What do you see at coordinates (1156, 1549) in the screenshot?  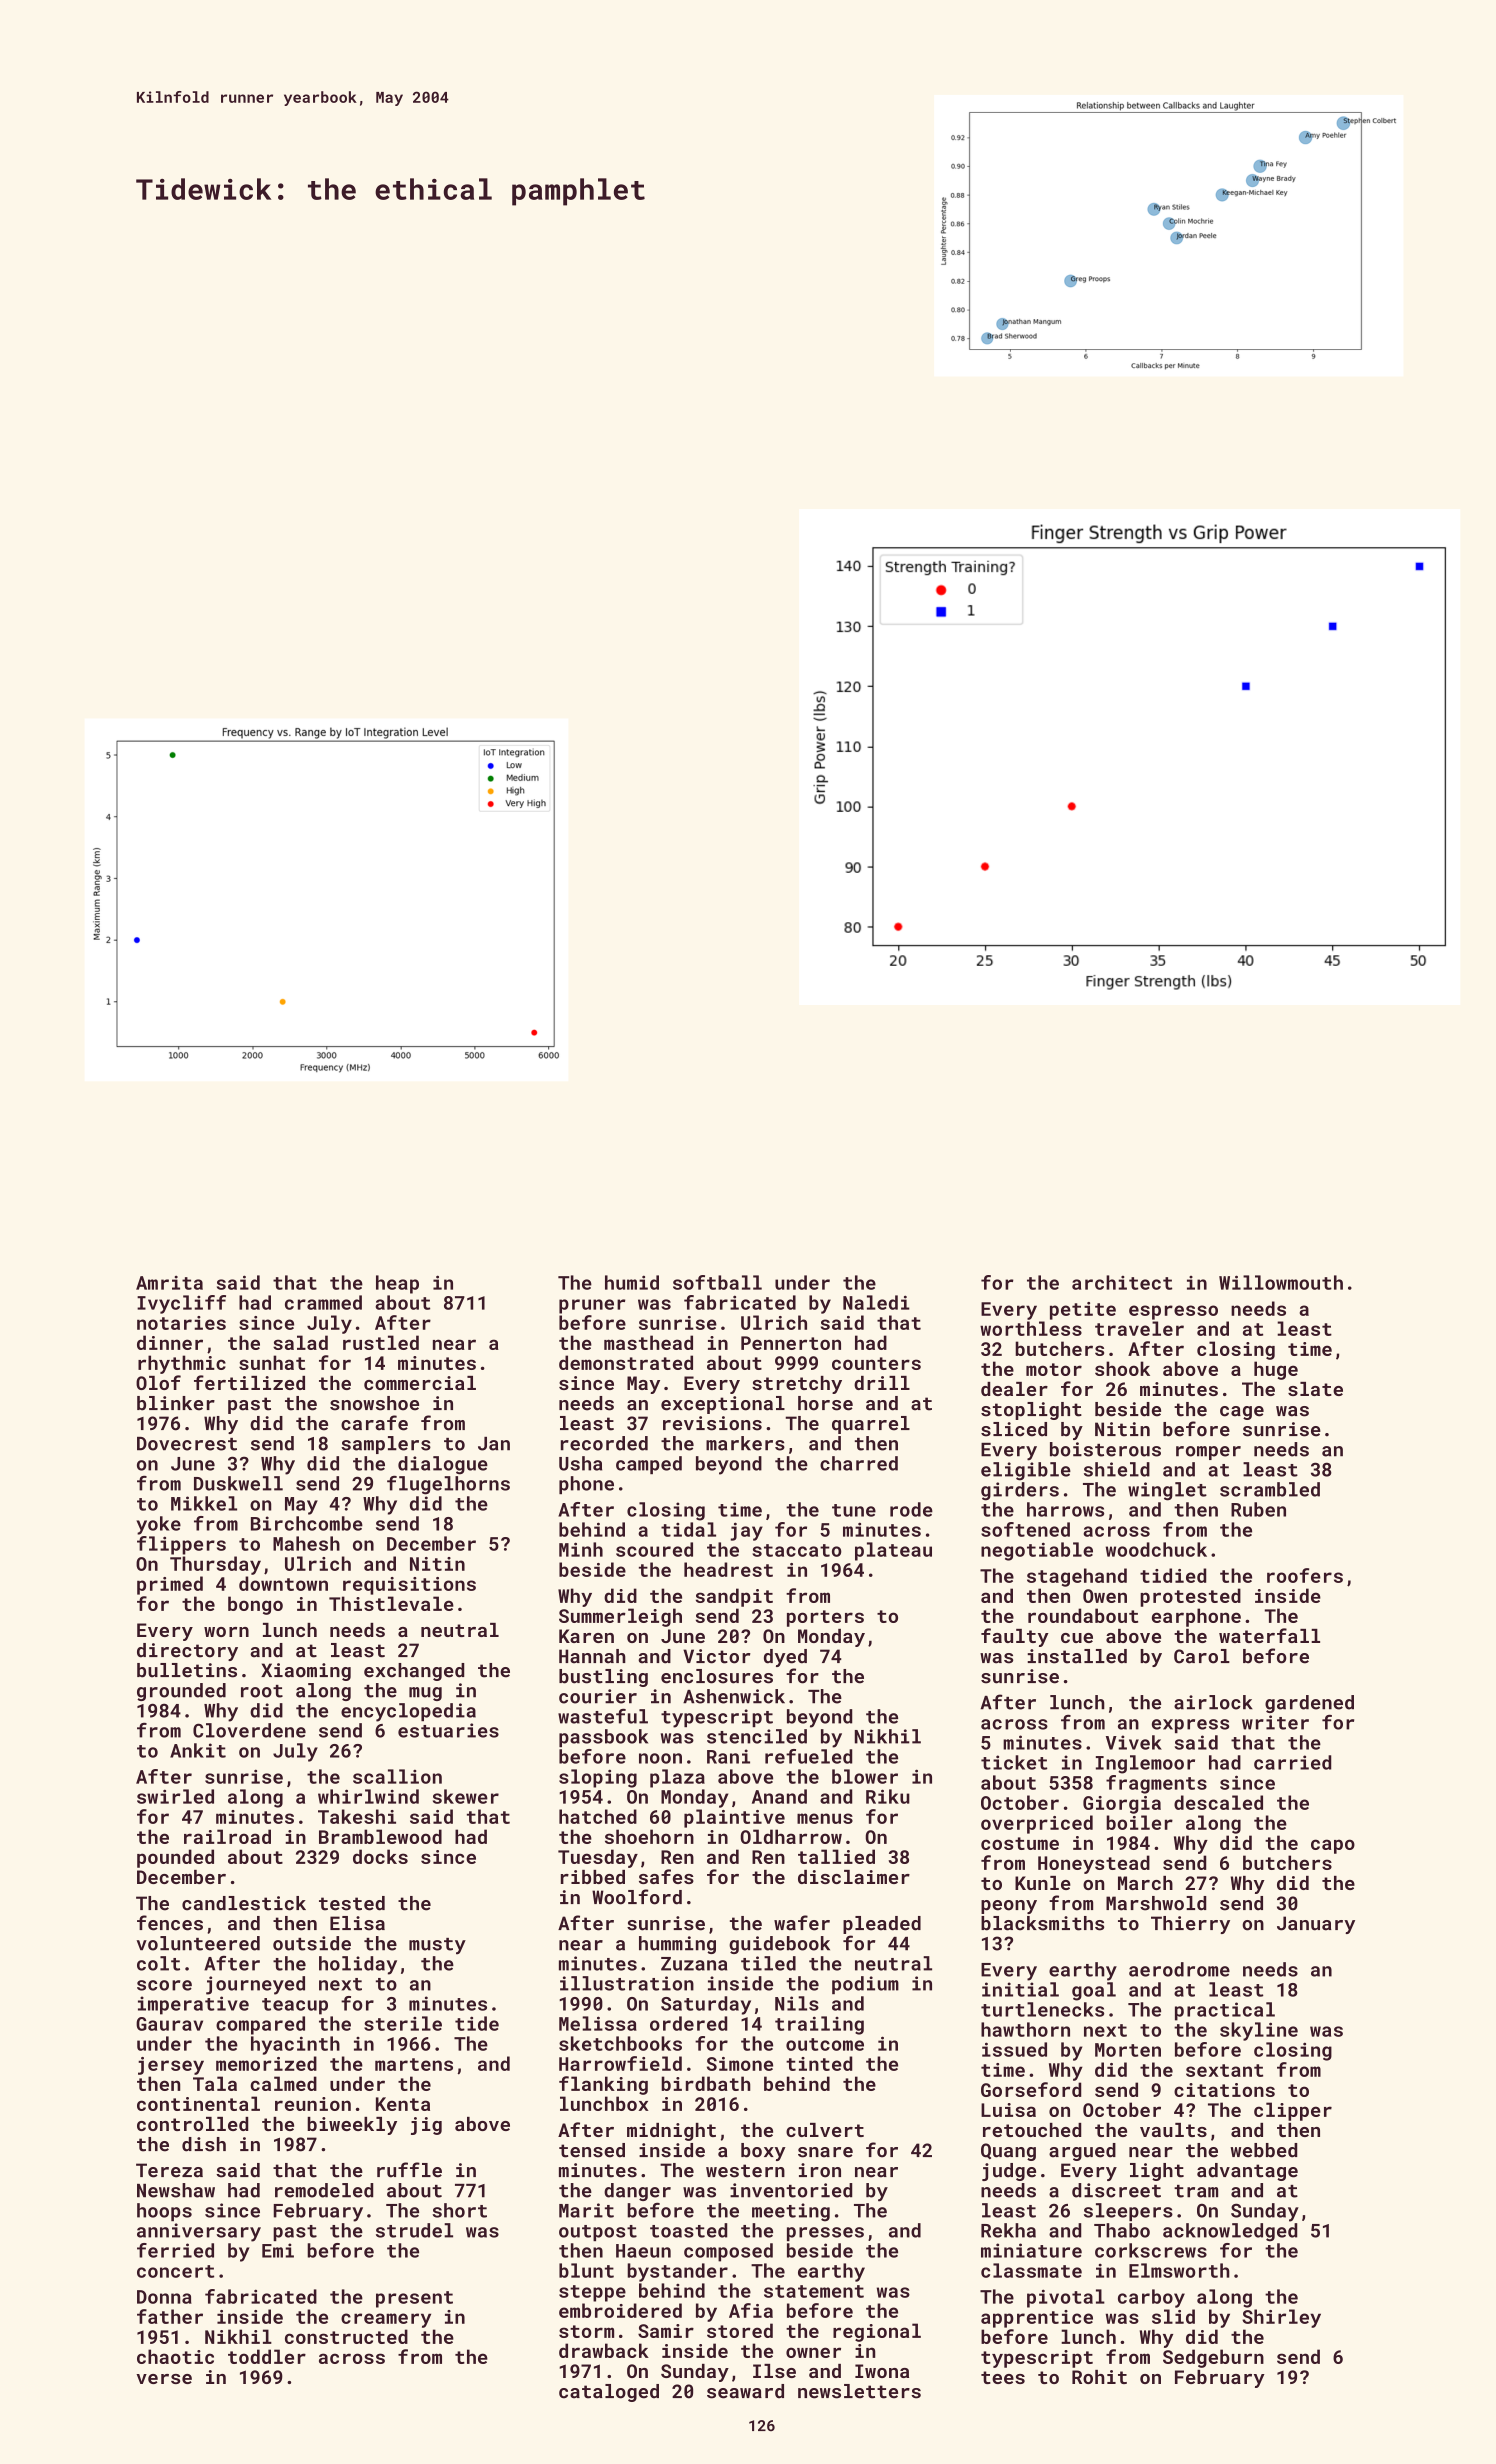 I see `woodchuck` at bounding box center [1156, 1549].
